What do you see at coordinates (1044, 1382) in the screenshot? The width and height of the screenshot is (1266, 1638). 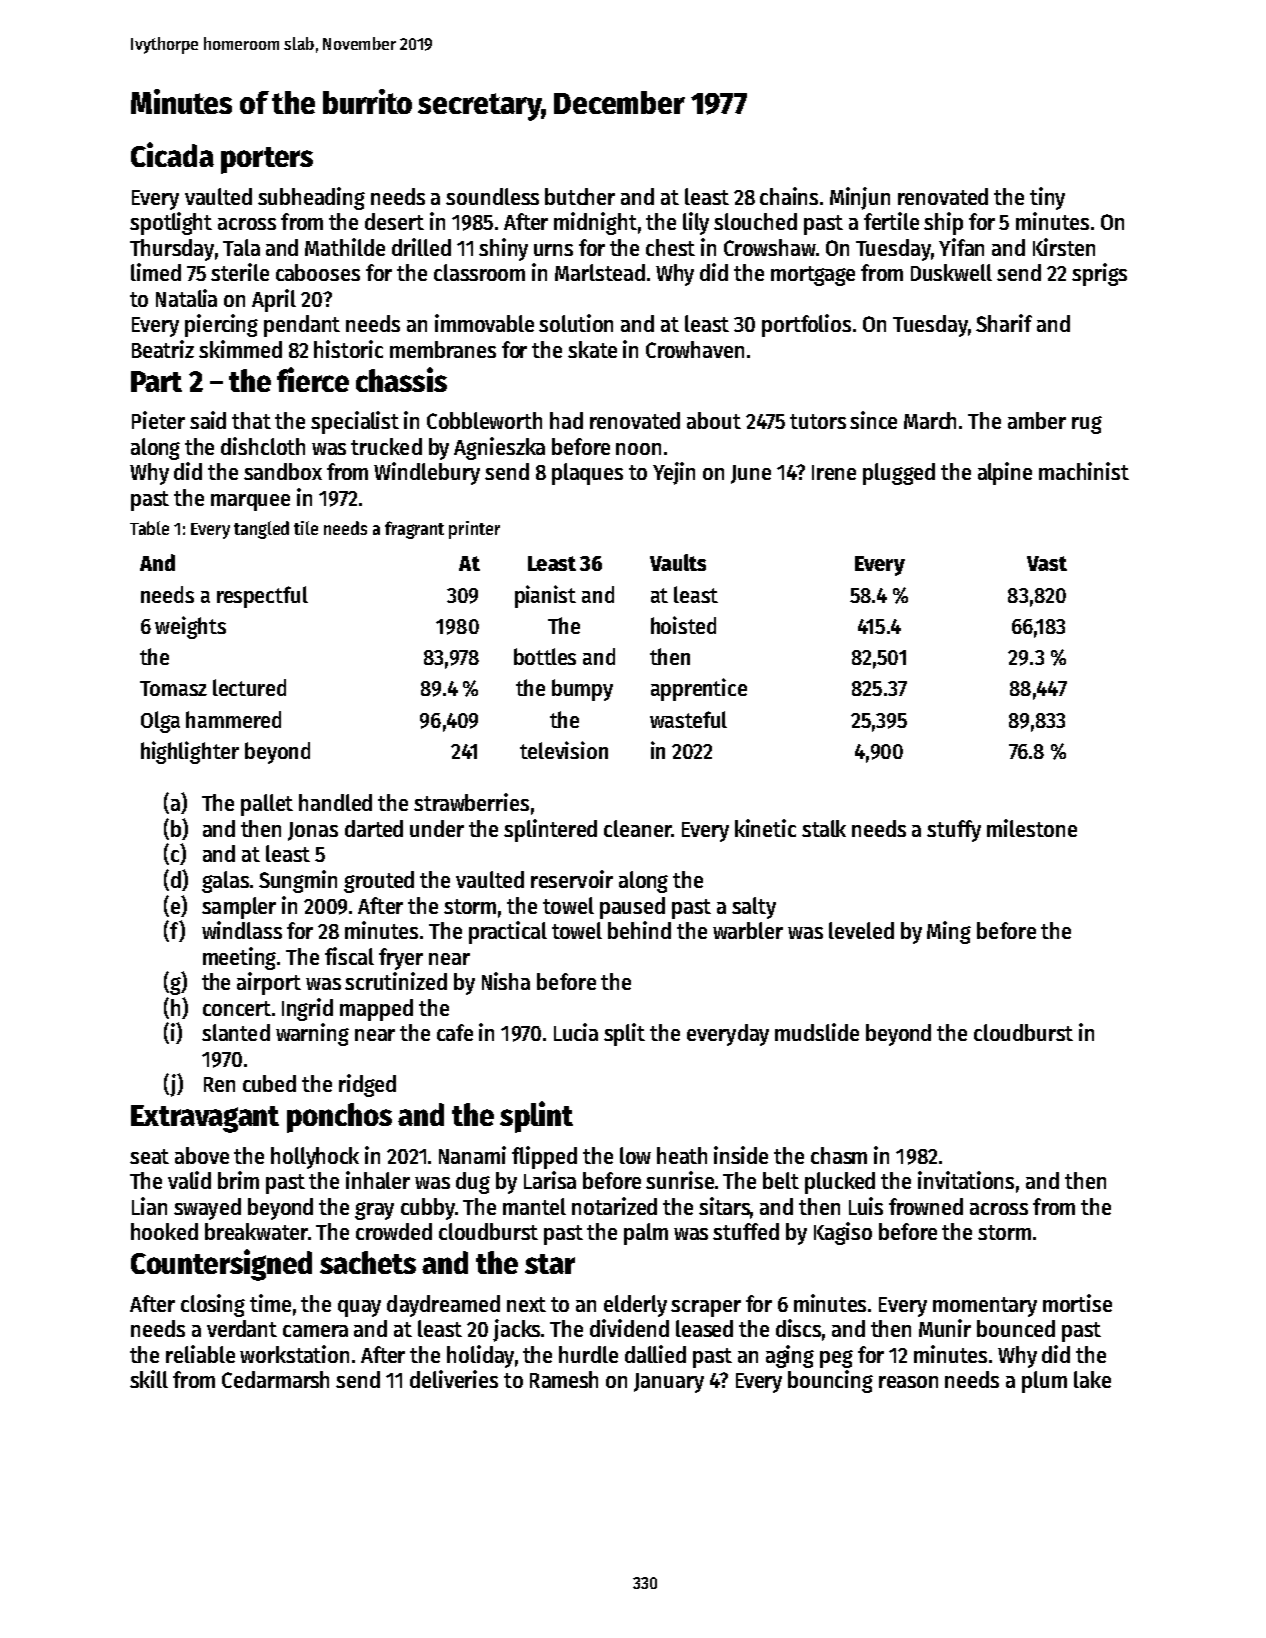 I see `plum` at bounding box center [1044, 1382].
